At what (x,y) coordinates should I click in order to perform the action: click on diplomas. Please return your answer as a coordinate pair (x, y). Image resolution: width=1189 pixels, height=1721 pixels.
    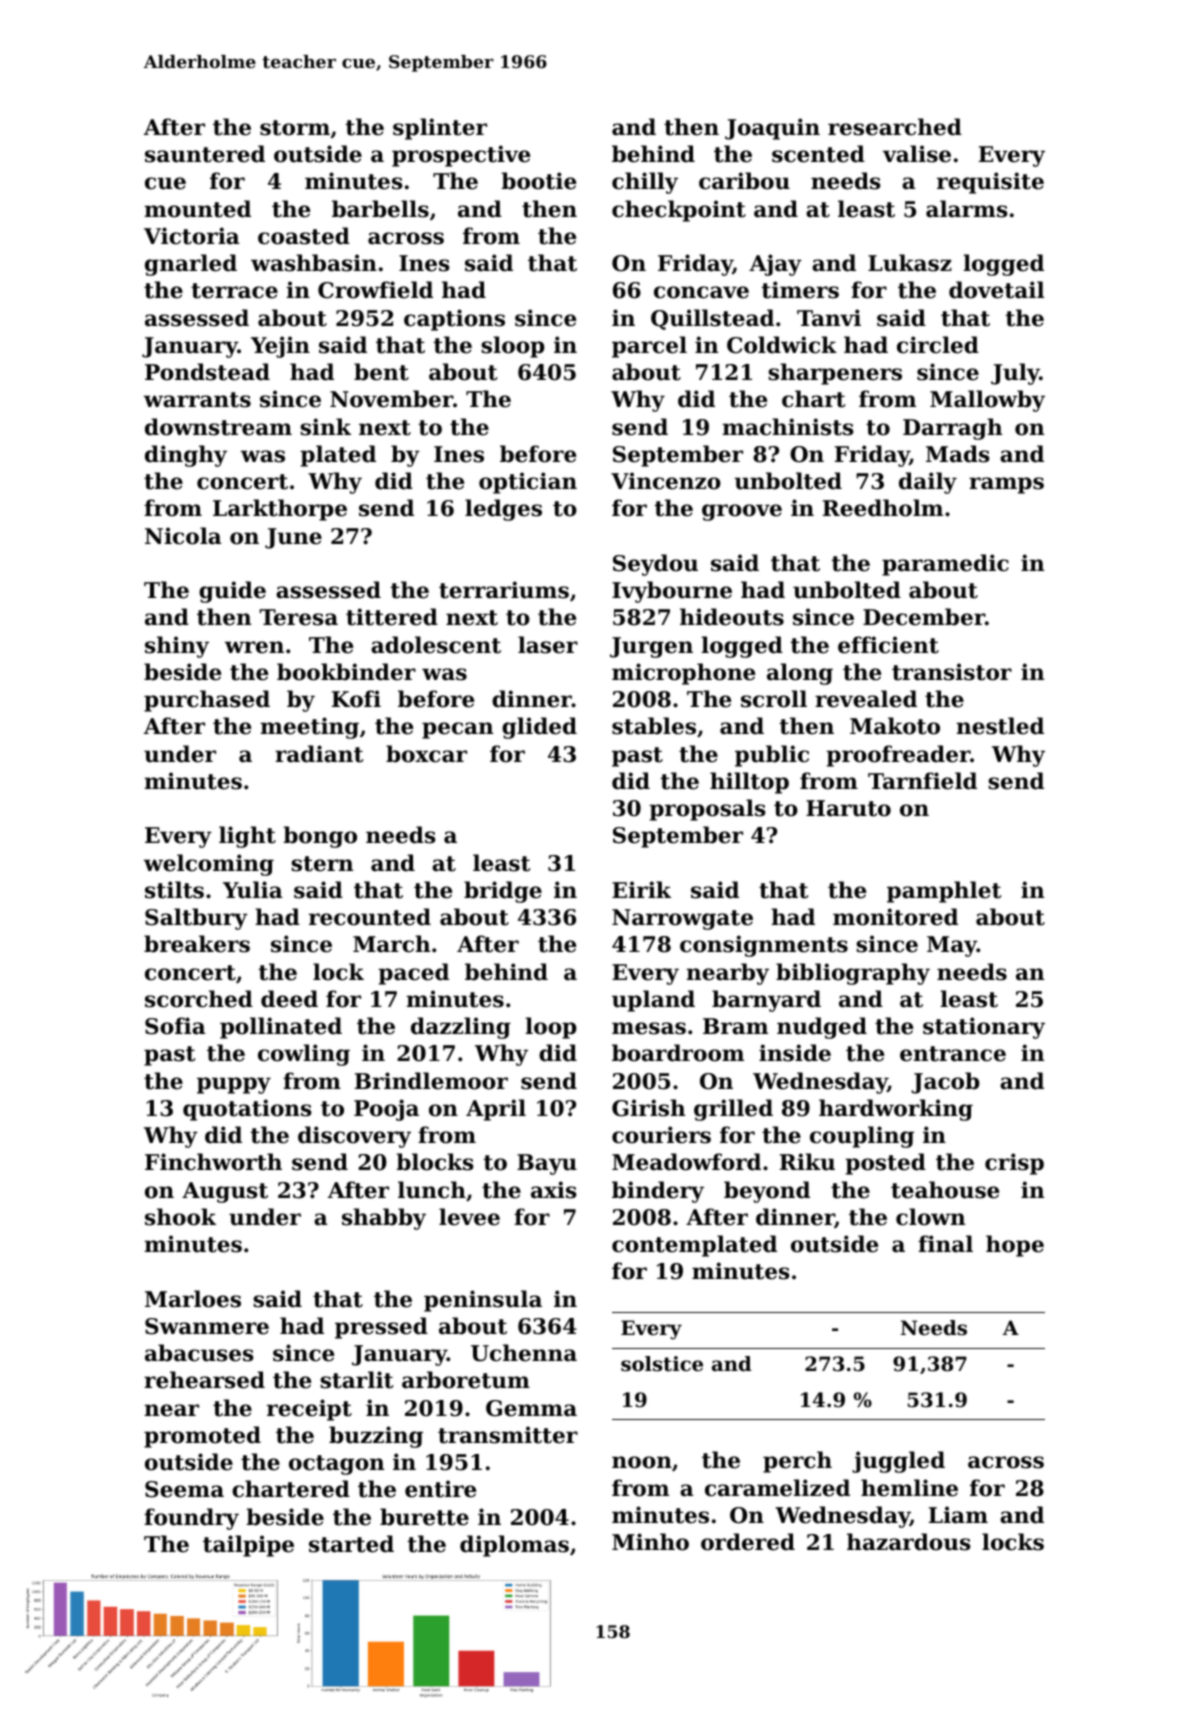
    Looking at the image, I should click on (514, 1546).
